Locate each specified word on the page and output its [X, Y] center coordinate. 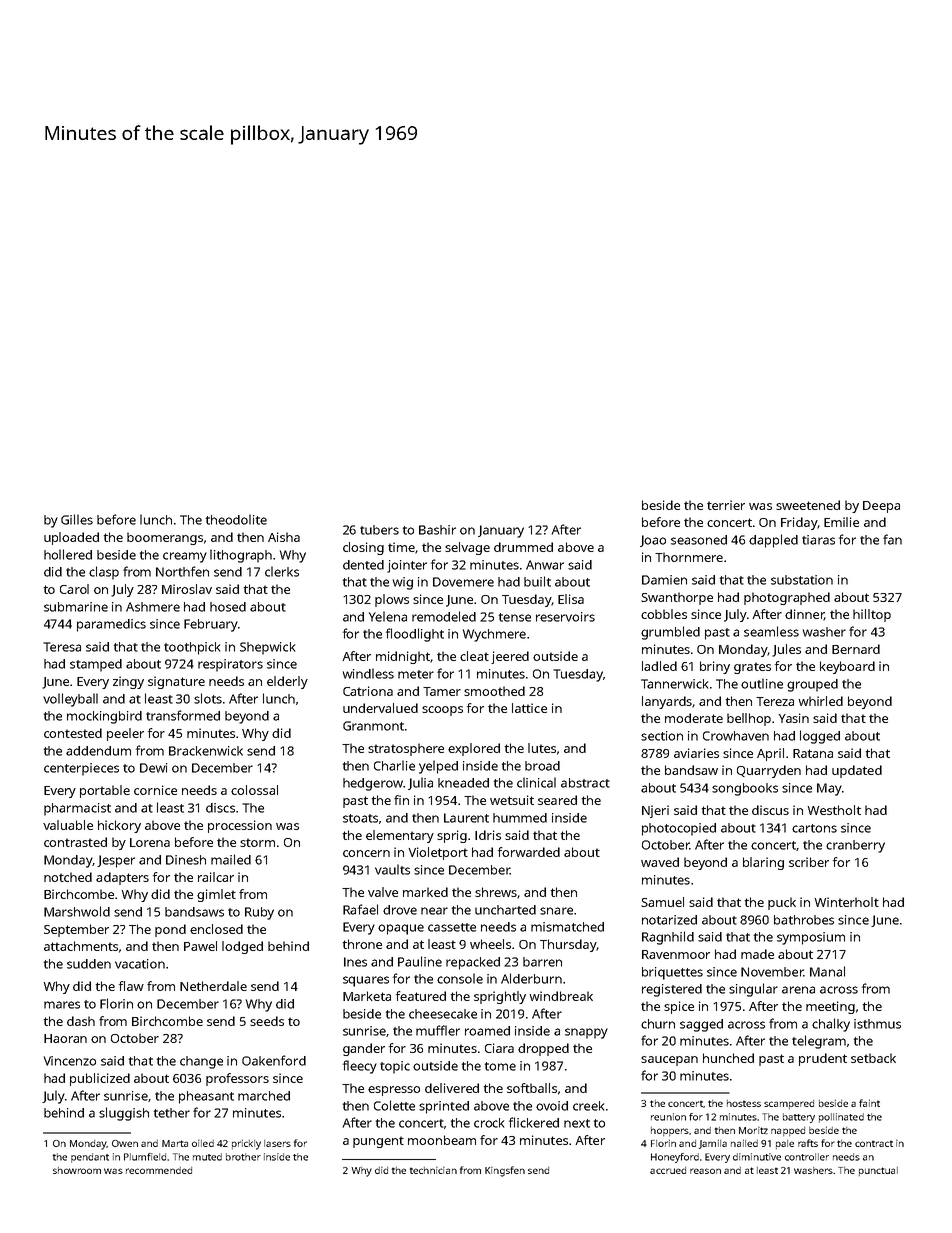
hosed [228, 607]
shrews [496, 892]
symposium [811, 938]
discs [220, 808]
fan [892, 539]
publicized [100, 1079]
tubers [379, 530]
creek [588, 1106]
